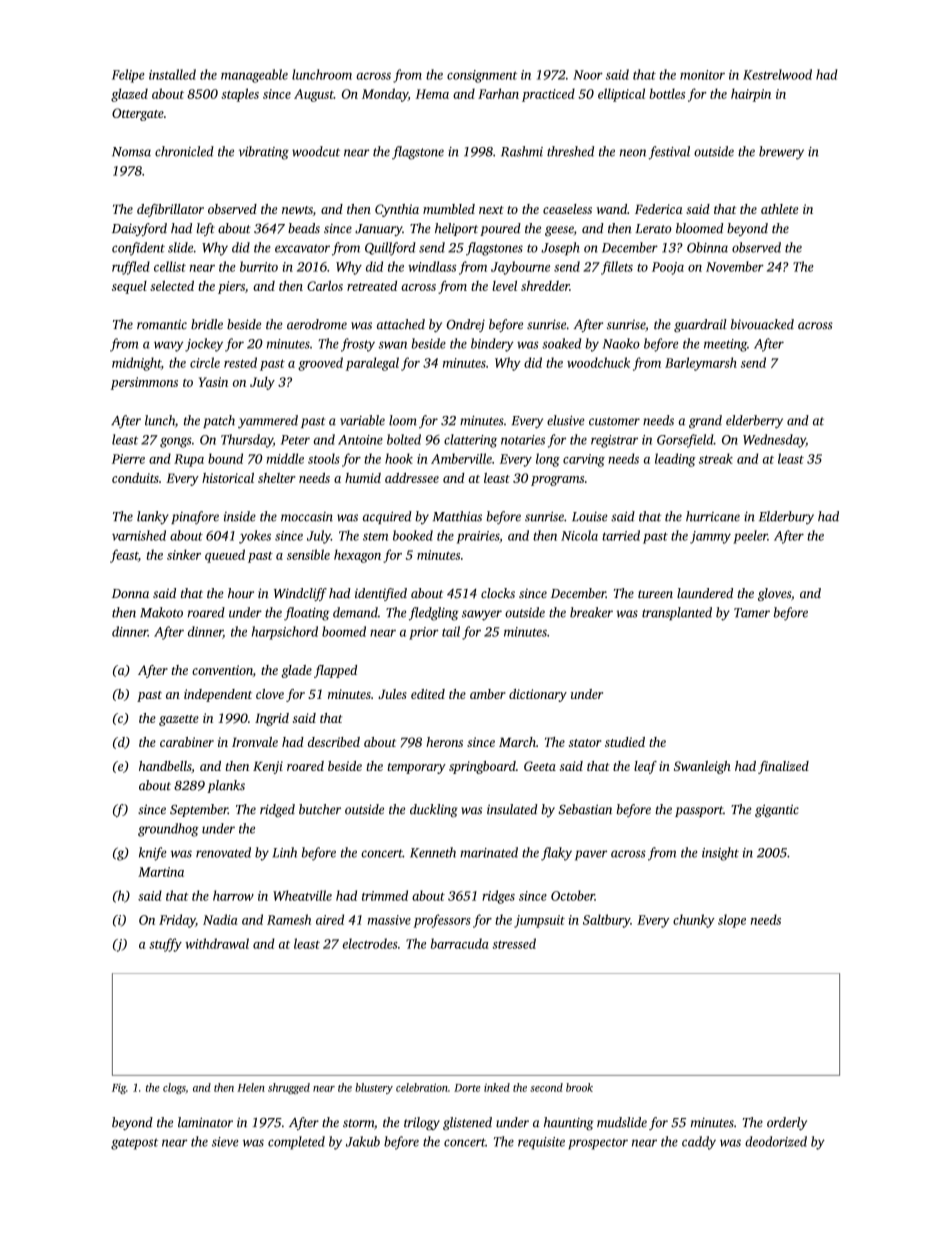  I want to click on installed, so click(172, 74).
